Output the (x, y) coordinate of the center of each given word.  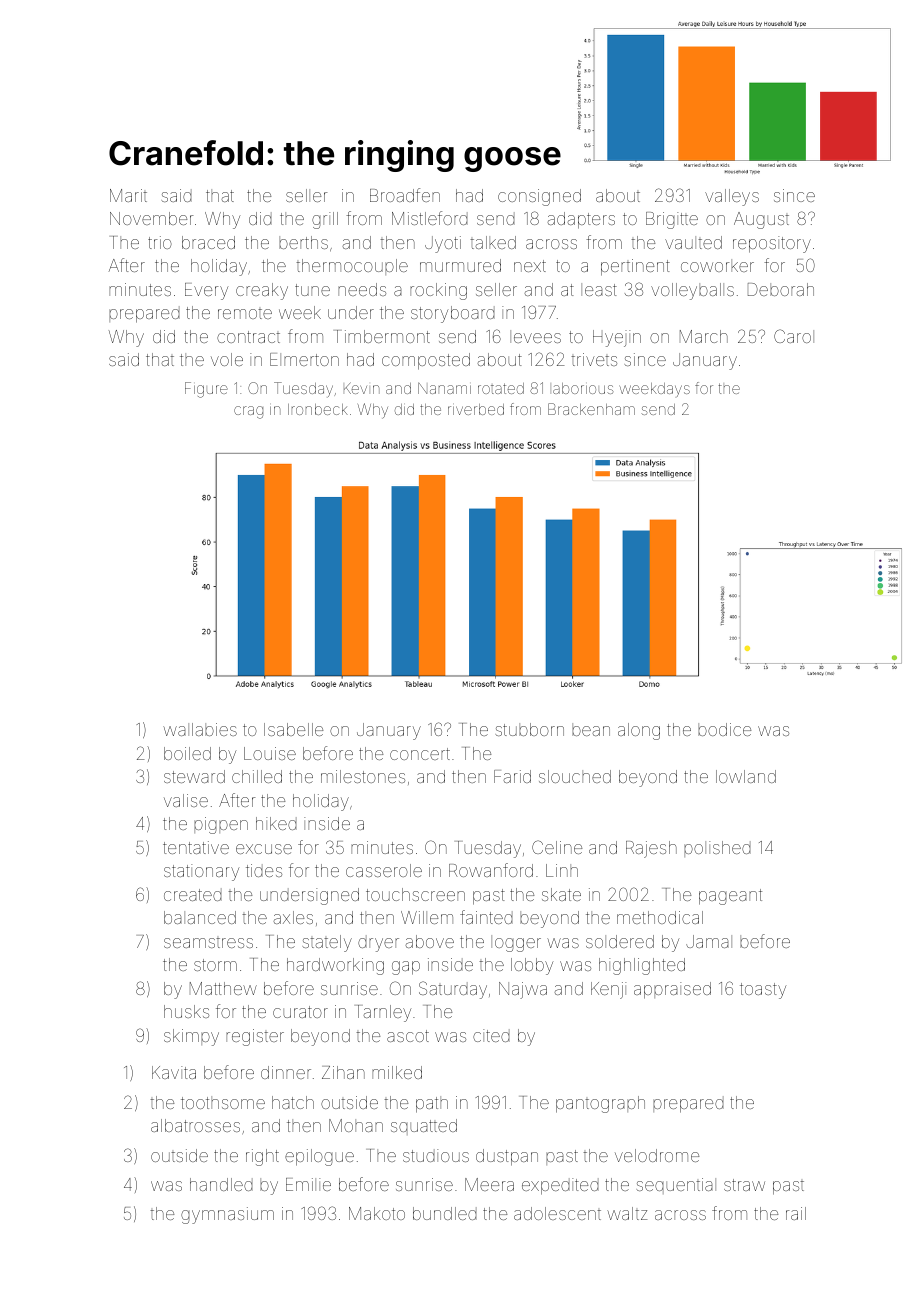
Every (206, 291)
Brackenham (591, 409)
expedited (560, 1186)
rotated (501, 388)
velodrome (657, 1155)
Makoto (377, 1213)
